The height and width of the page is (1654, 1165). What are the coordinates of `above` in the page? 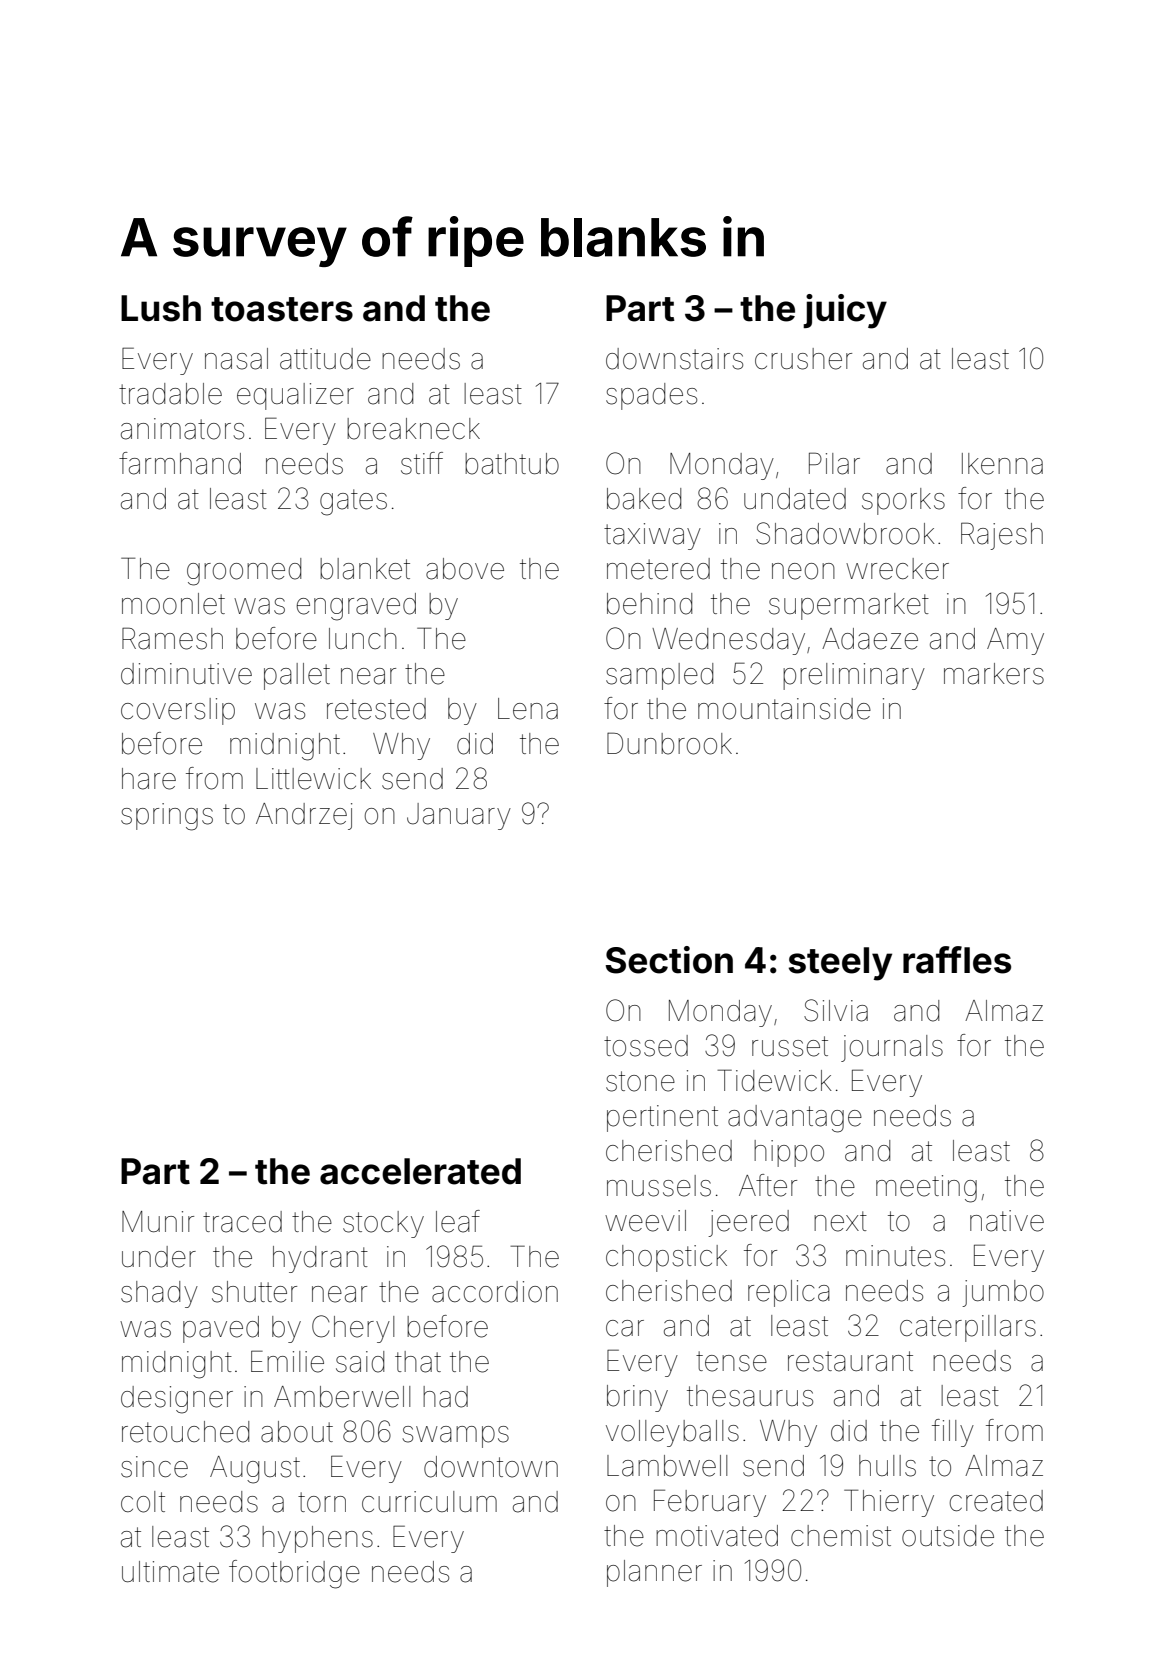 It's located at (465, 569).
